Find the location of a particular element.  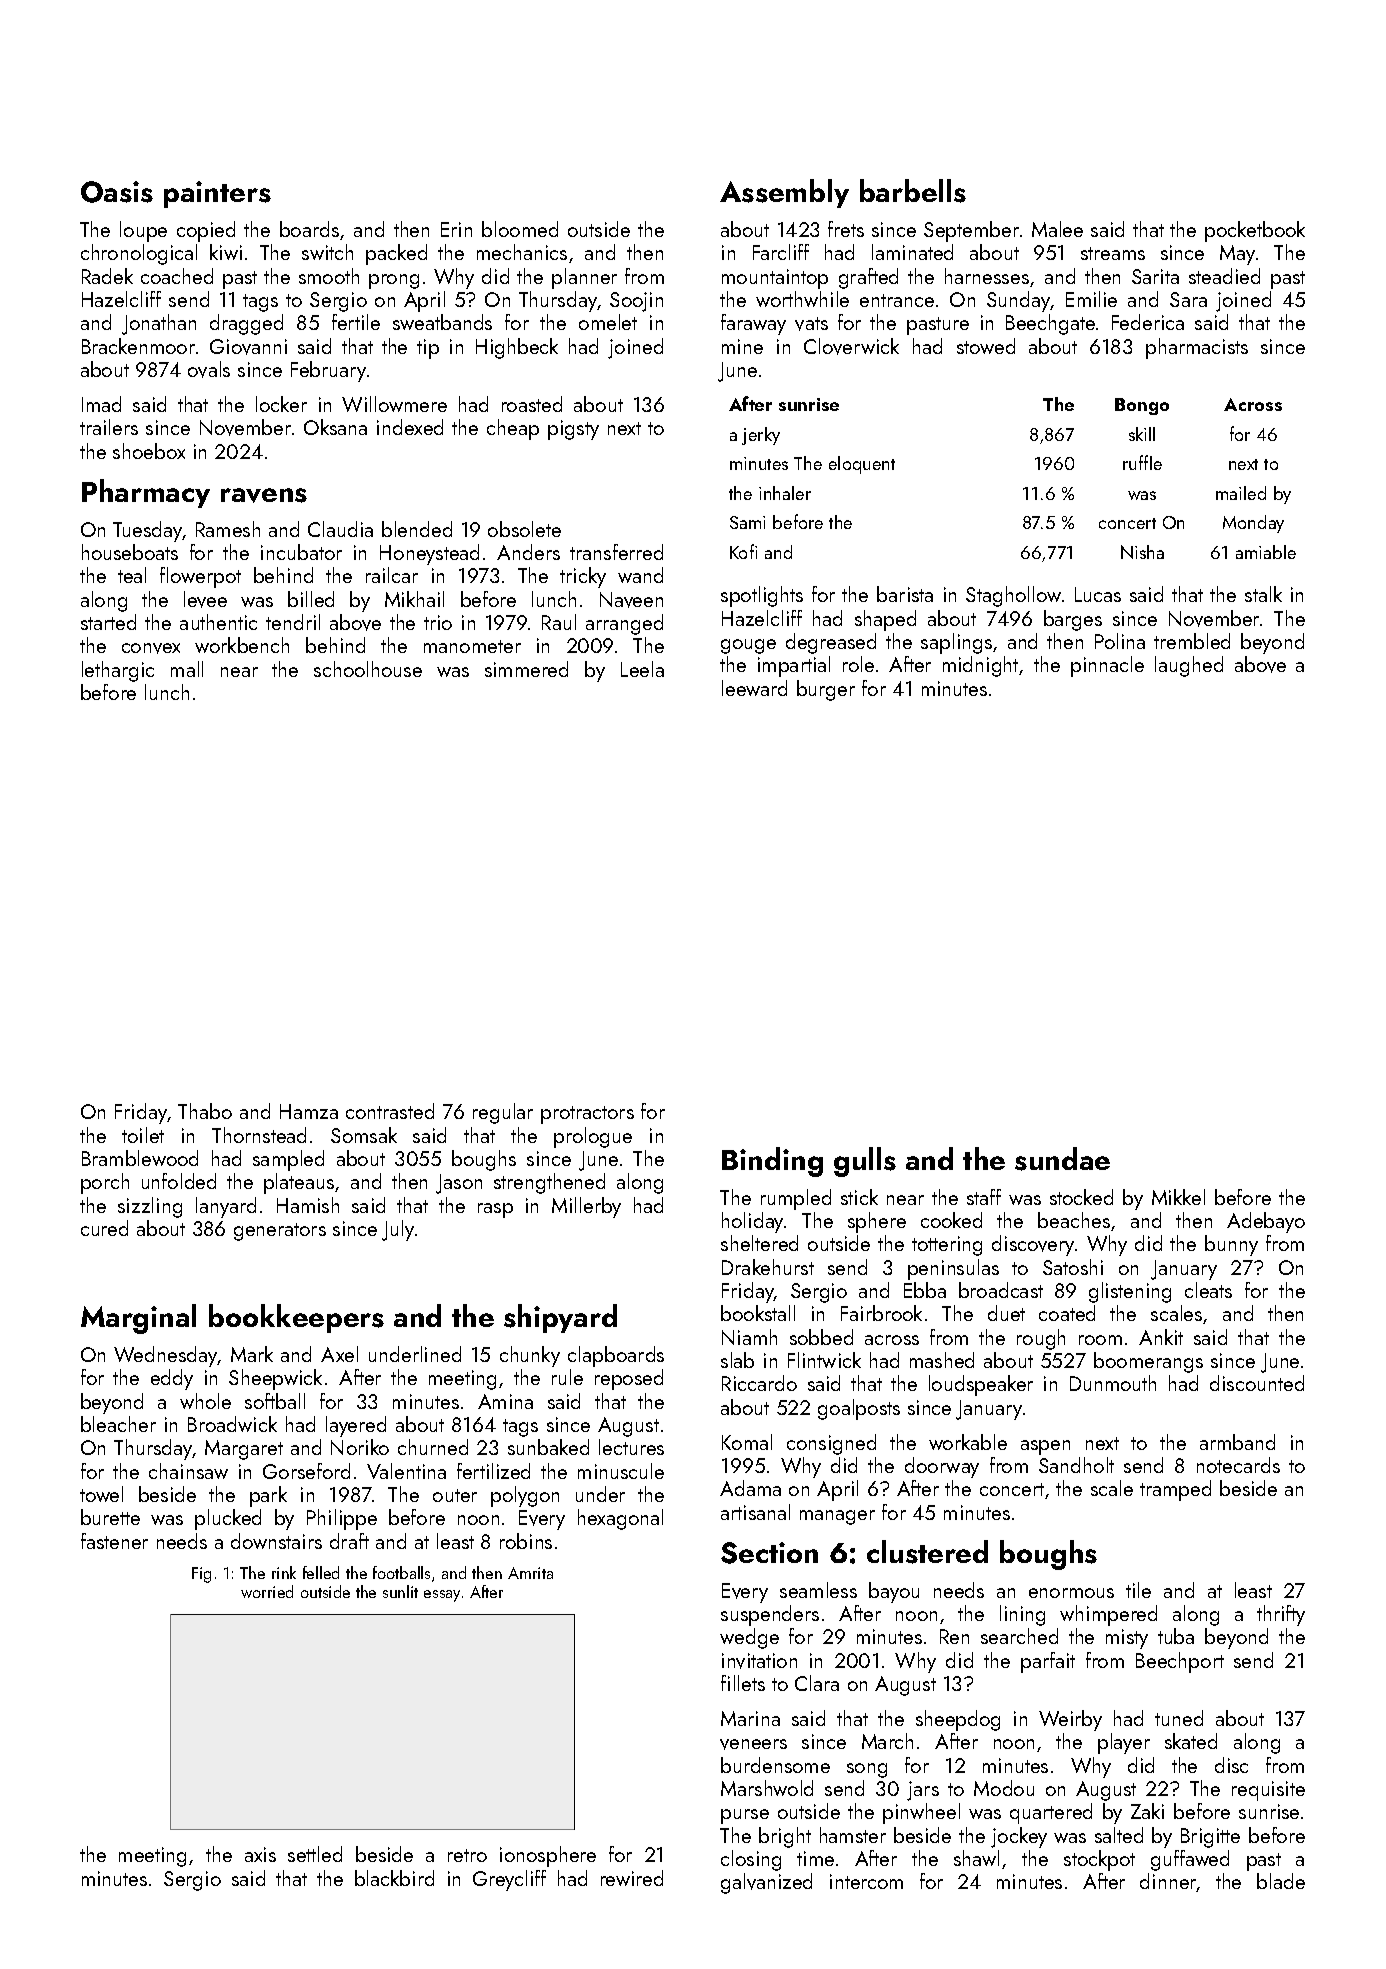

stalk is located at coordinates (1263, 594).
